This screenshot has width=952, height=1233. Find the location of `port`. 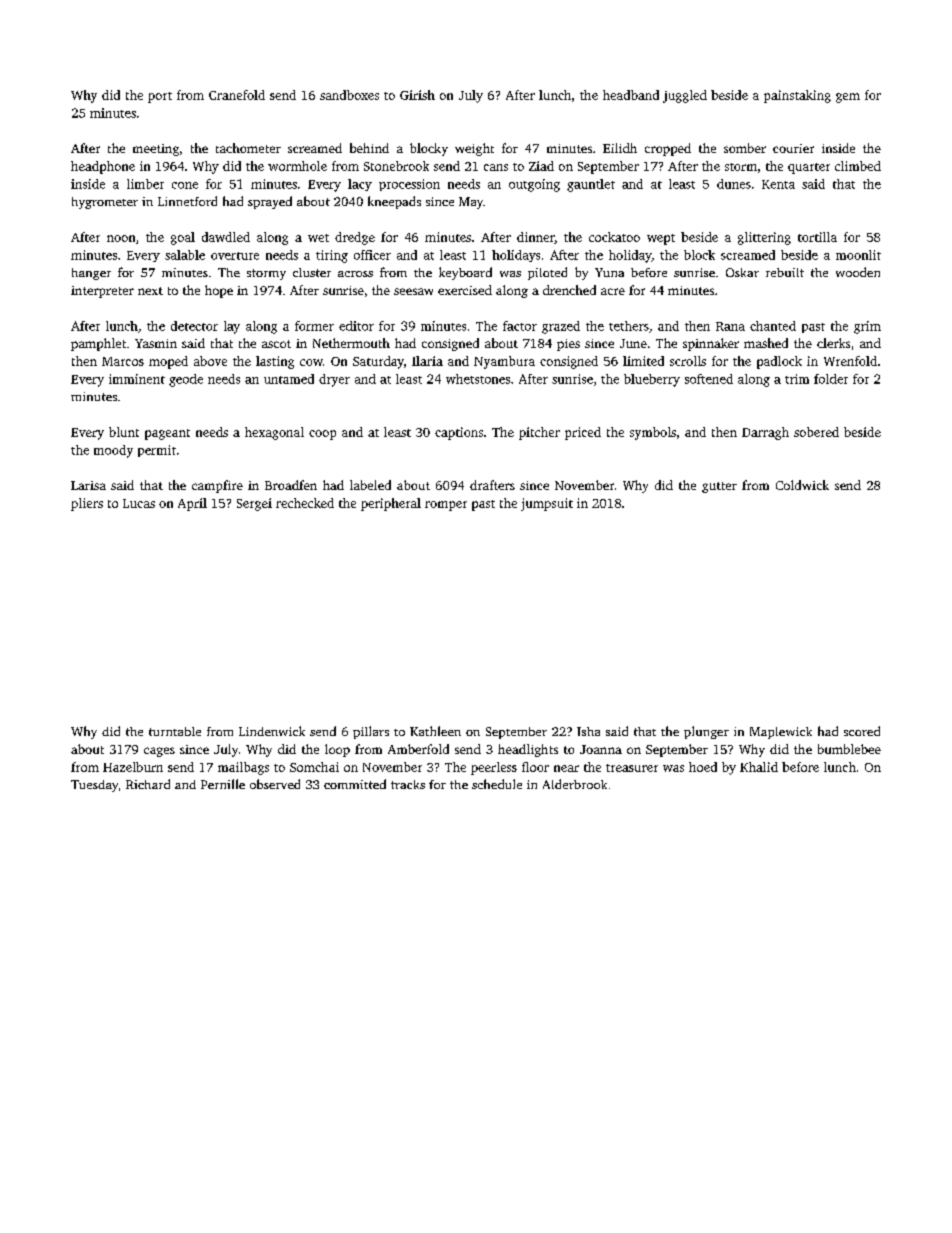

port is located at coordinates (160, 97).
